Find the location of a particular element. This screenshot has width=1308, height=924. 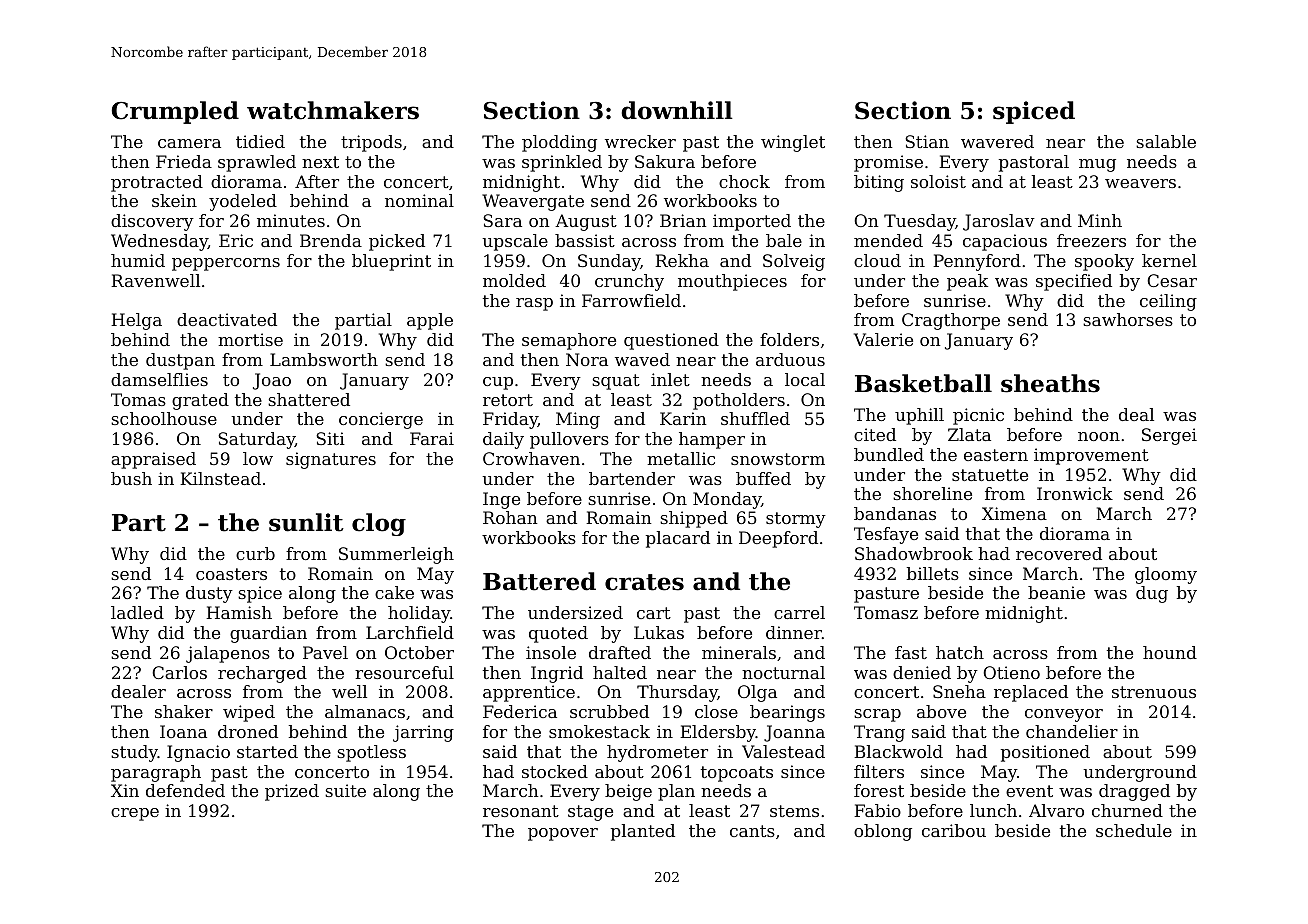

Tuesday is located at coordinates (920, 222).
